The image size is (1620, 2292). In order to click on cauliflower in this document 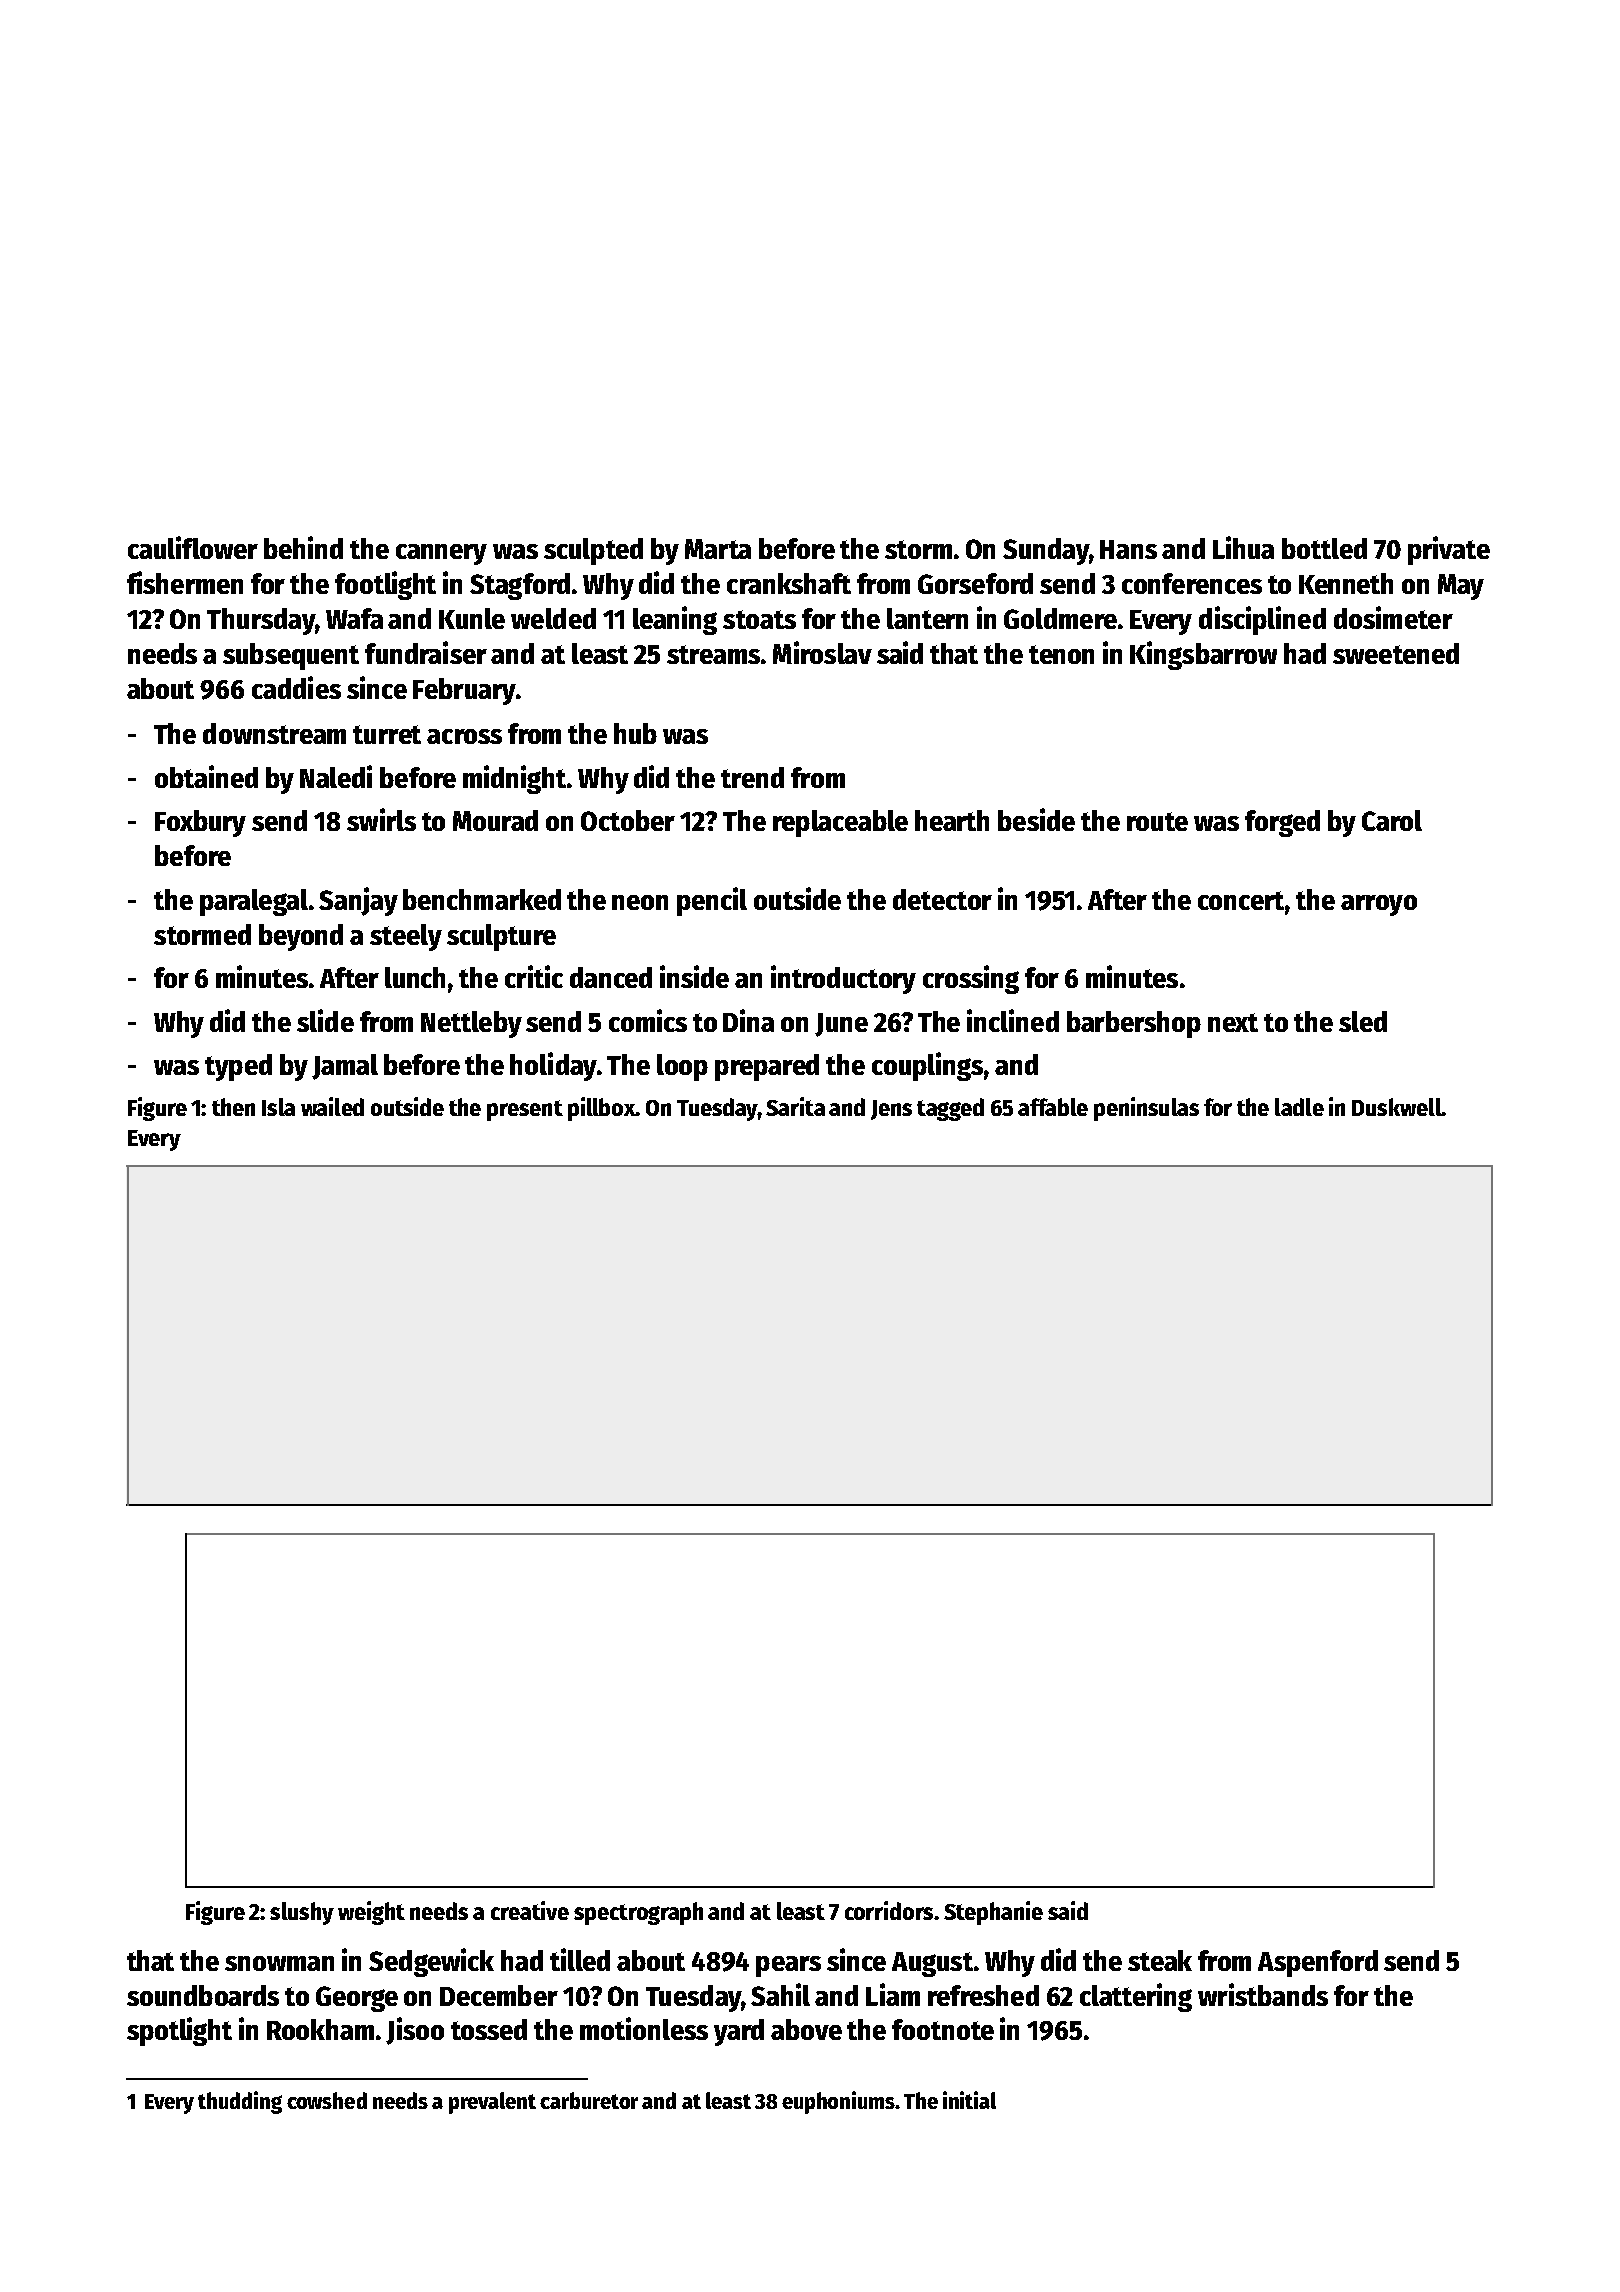, I will do `click(193, 547)`.
